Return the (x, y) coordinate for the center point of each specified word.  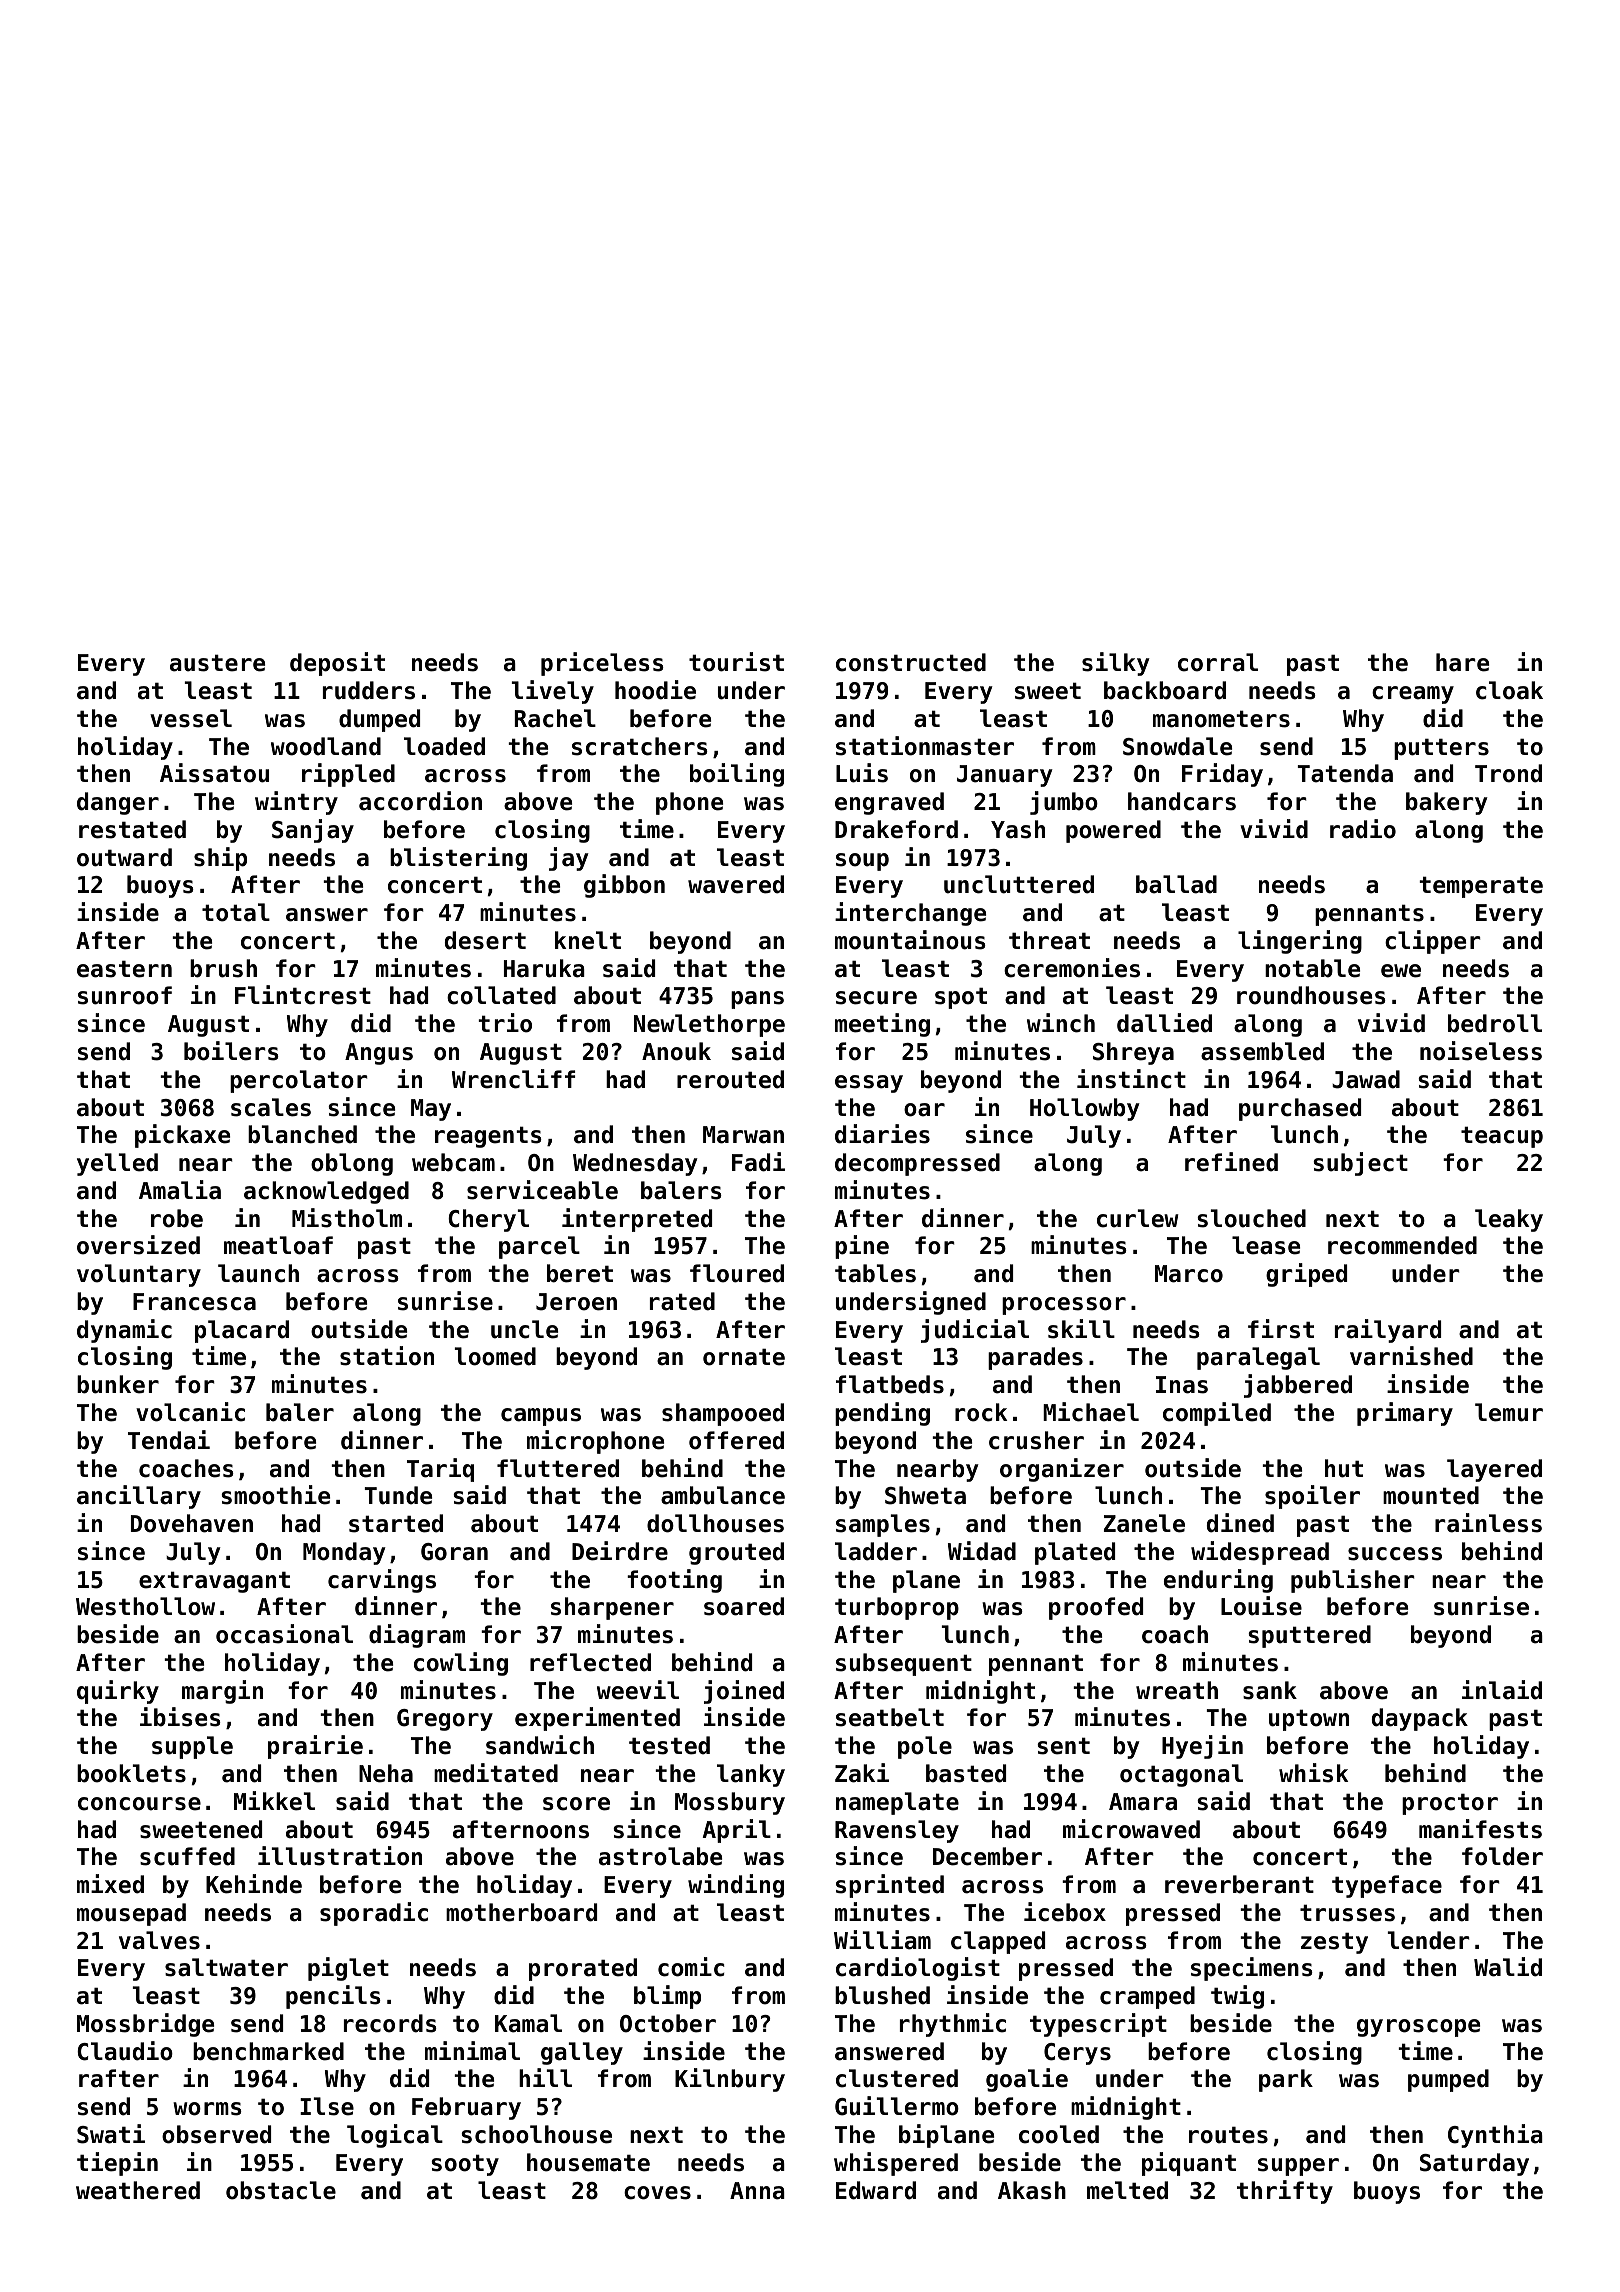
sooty (465, 2165)
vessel (191, 718)
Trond (1508, 773)
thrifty (1285, 2192)
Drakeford (896, 829)
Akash (1032, 2190)
